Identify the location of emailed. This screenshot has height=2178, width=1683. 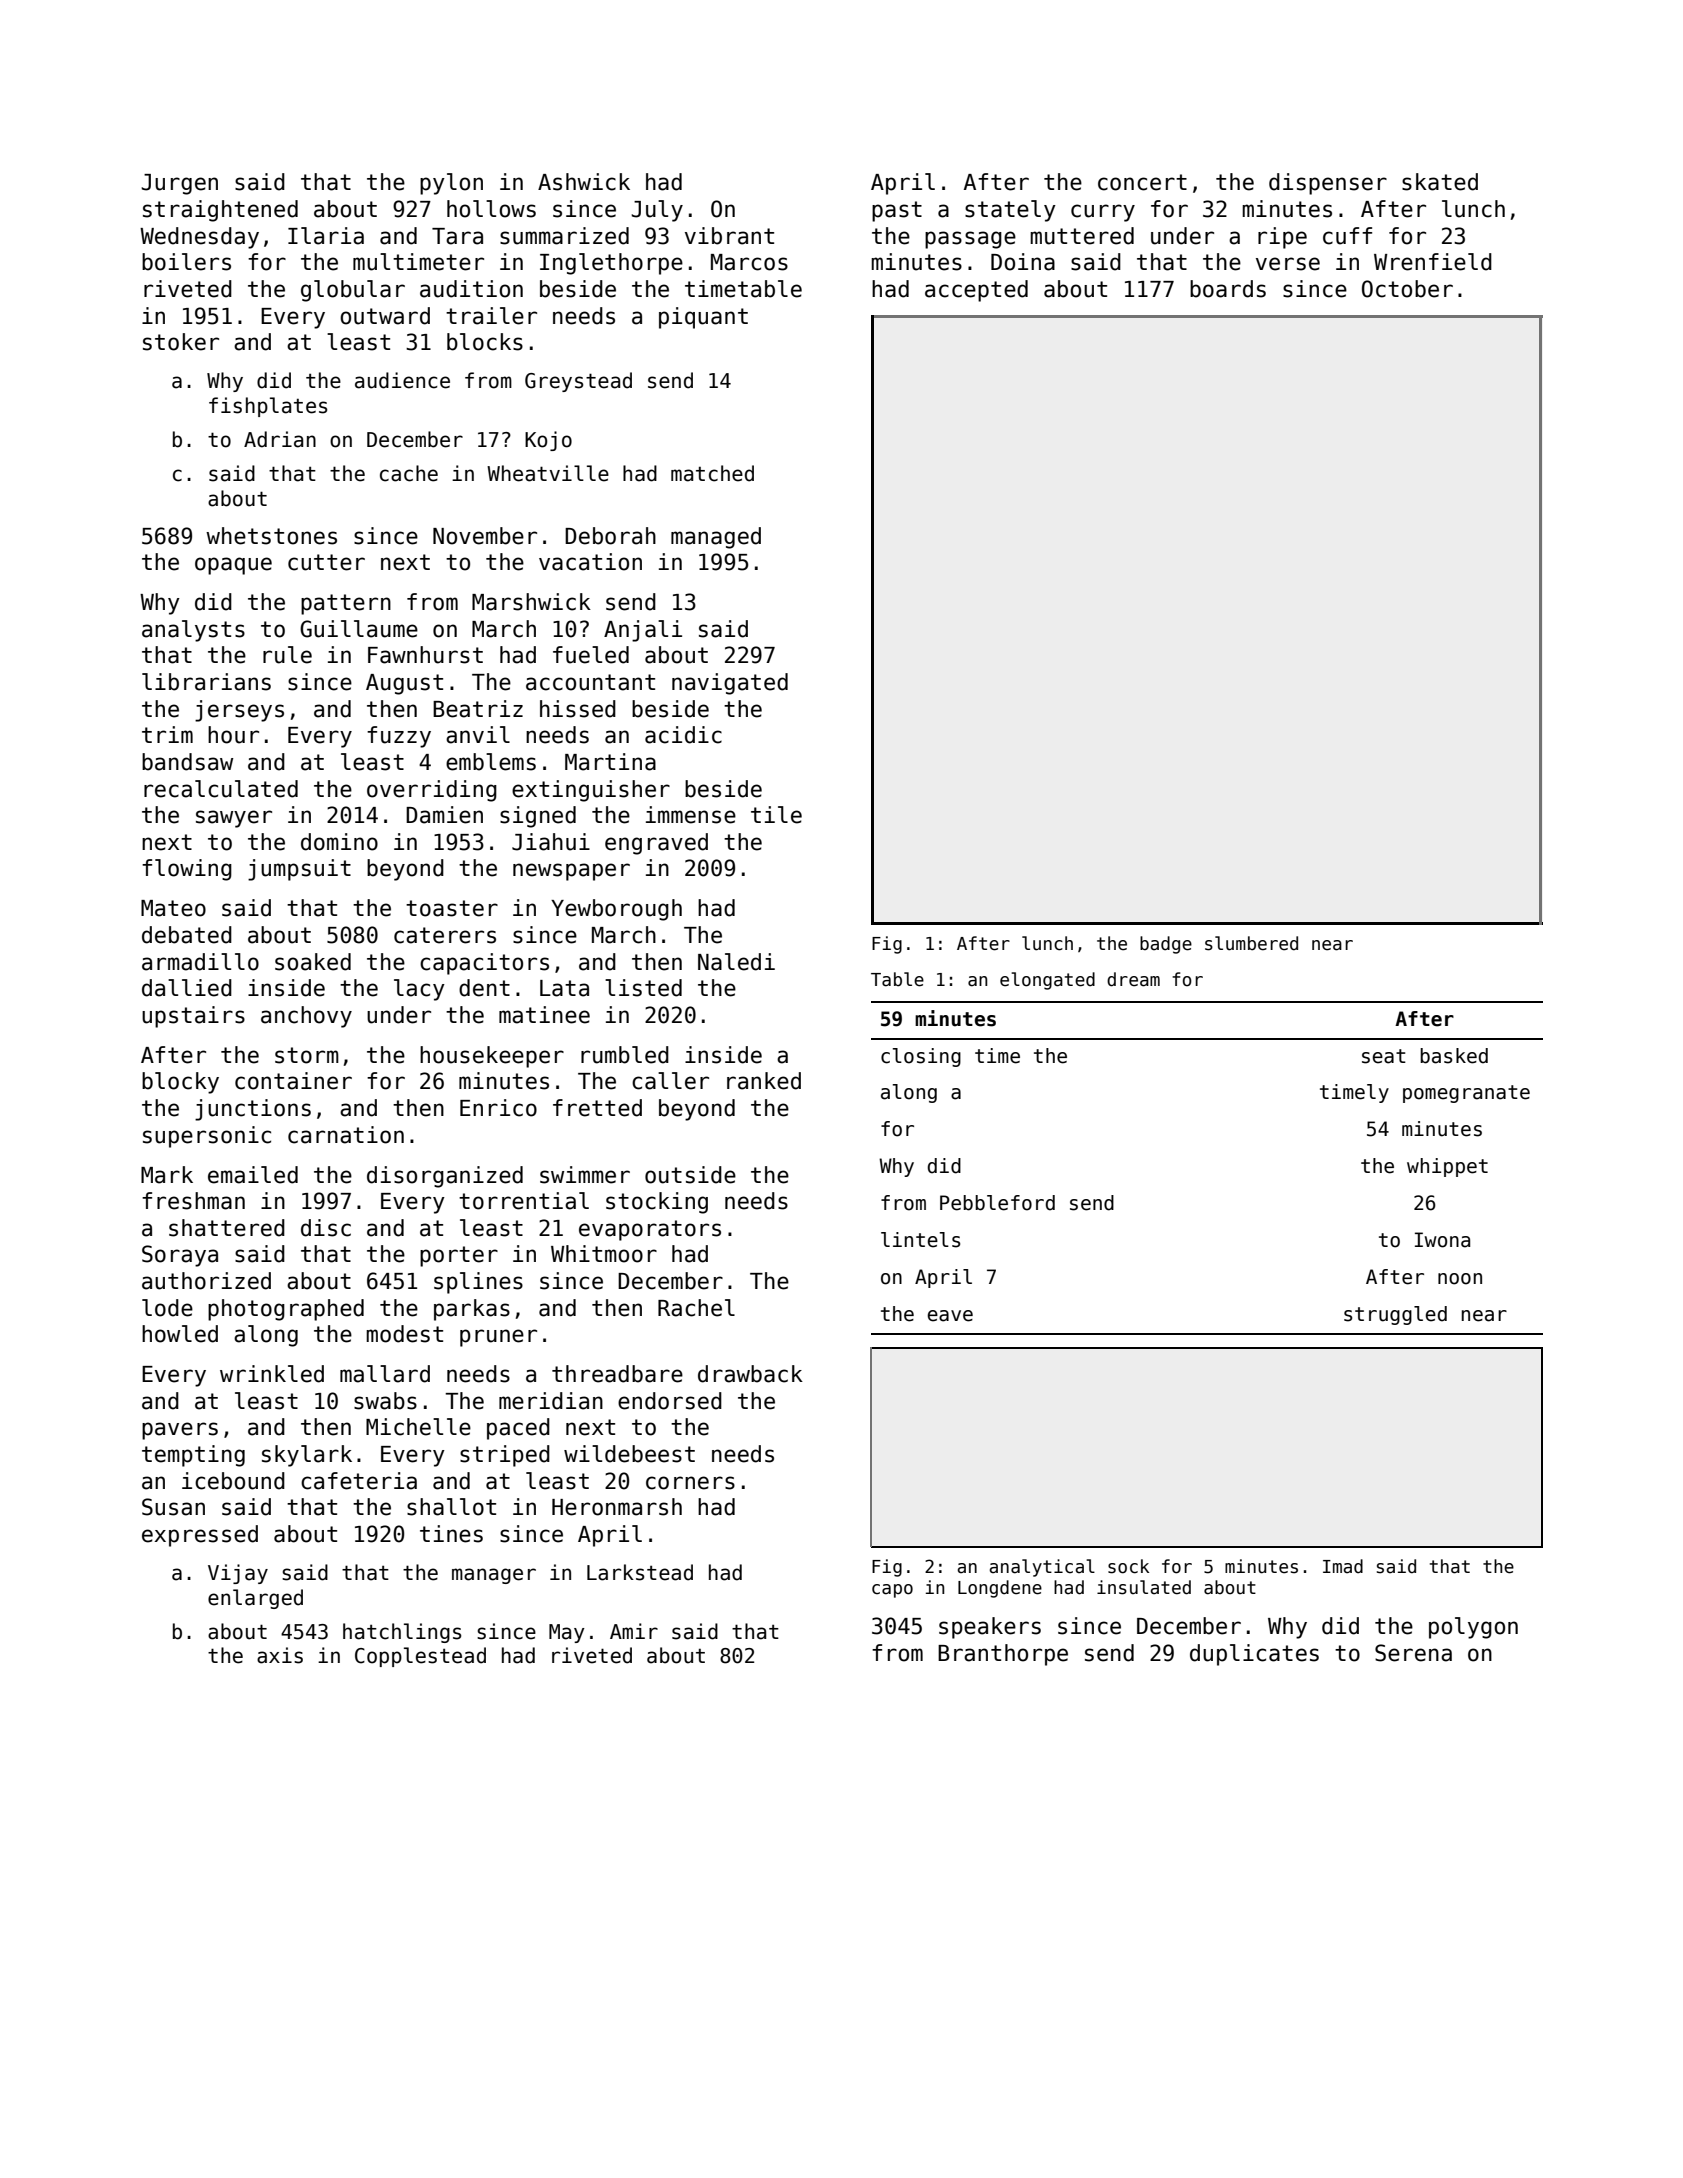
(253, 1175).
